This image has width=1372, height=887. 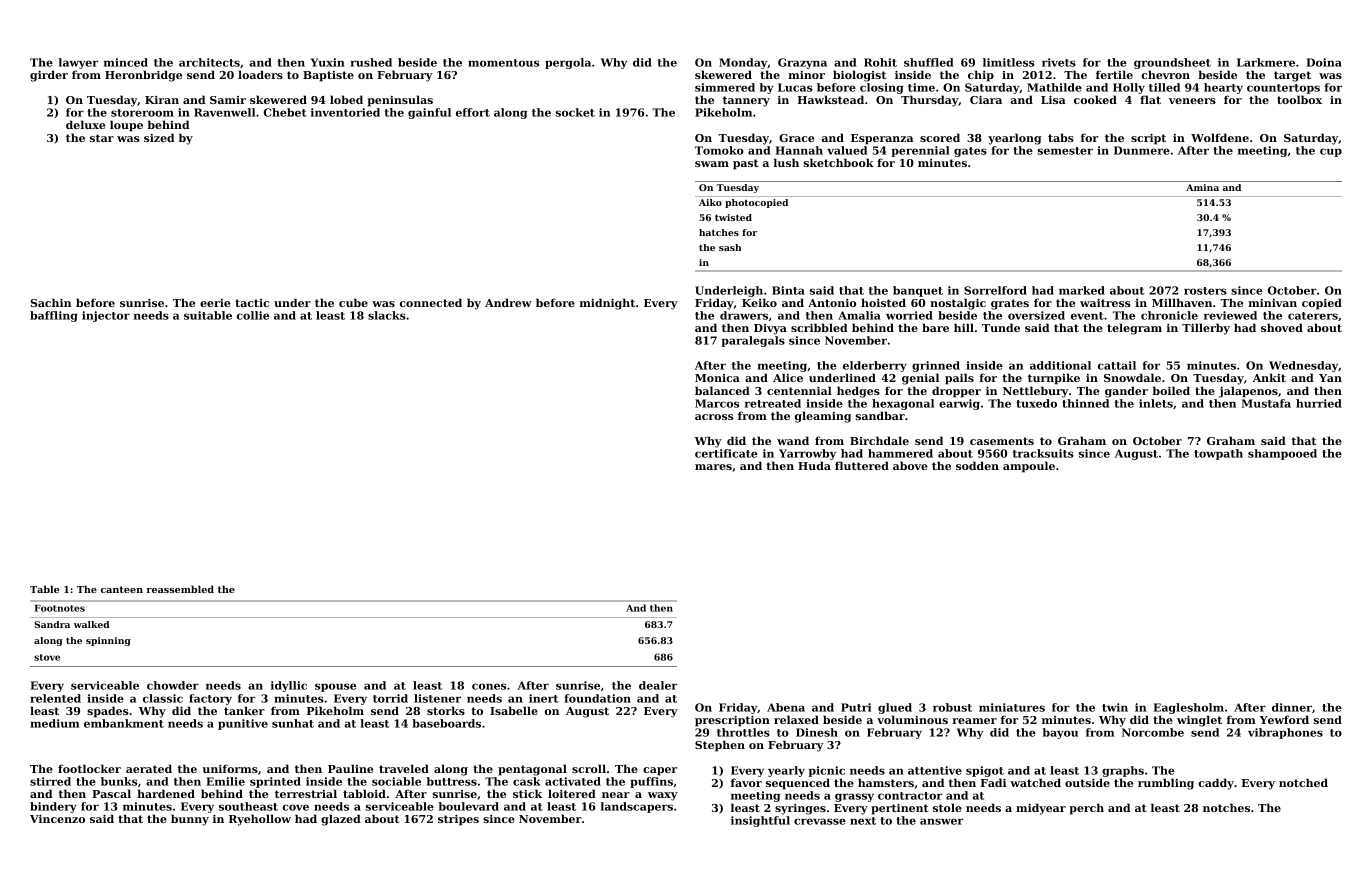 What do you see at coordinates (745, 164) in the image?
I see `past` at bounding box center [745, 164].
